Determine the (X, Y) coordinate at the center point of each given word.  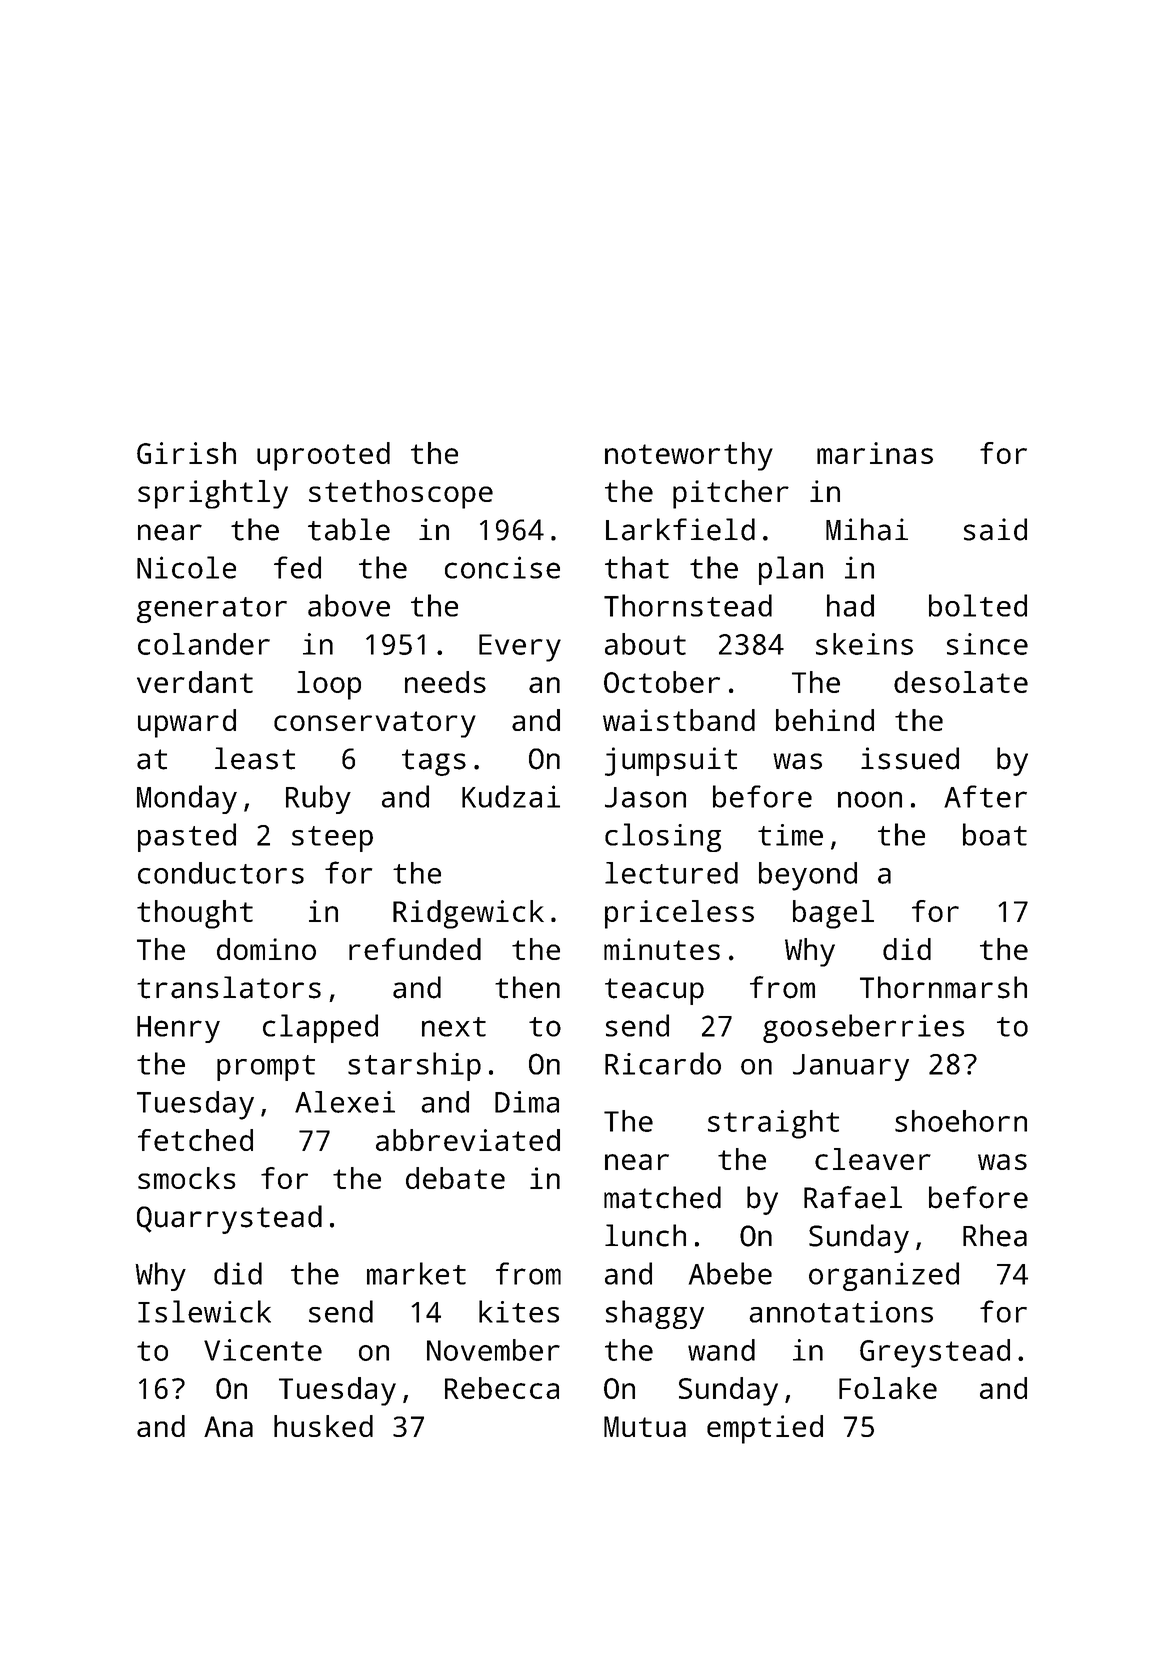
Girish (186, 453)
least (255, 758)
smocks (187, 1178)
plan (791, 570)
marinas (875, 453)
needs (445, 682)
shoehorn (961, 1121)
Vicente (263, 1350)
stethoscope (401, 494)
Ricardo (663, 1063)
